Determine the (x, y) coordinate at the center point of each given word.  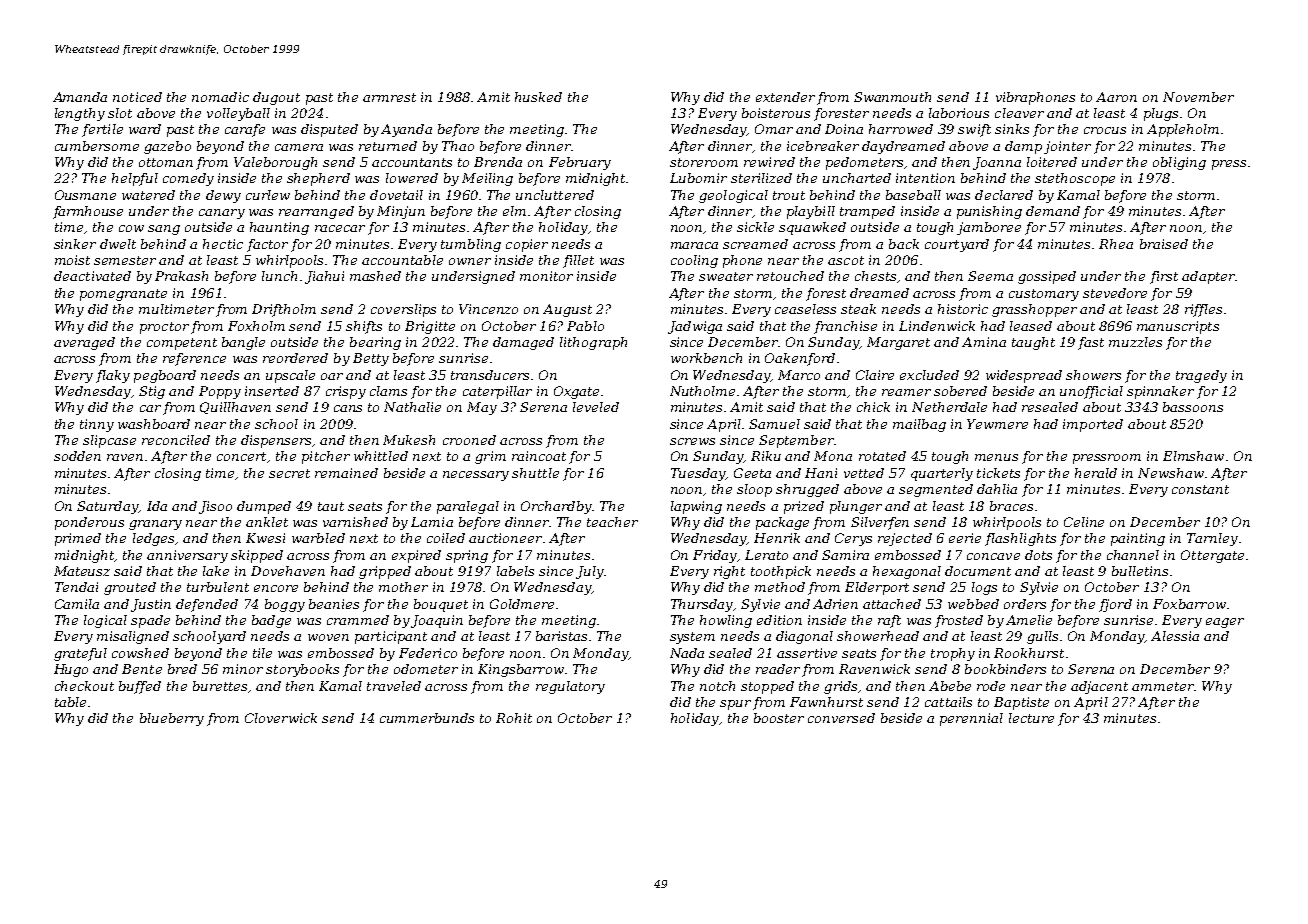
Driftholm (284, 310)
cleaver (1019, 113)
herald (1096, 473)
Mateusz (82, 571)
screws (692, 441)
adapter (1208, 277)
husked (538, 97)
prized (804, 507)
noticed (137, 97)
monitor (546, 276)
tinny (97, 425)
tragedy (1201, 376)
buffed (140, 687)
